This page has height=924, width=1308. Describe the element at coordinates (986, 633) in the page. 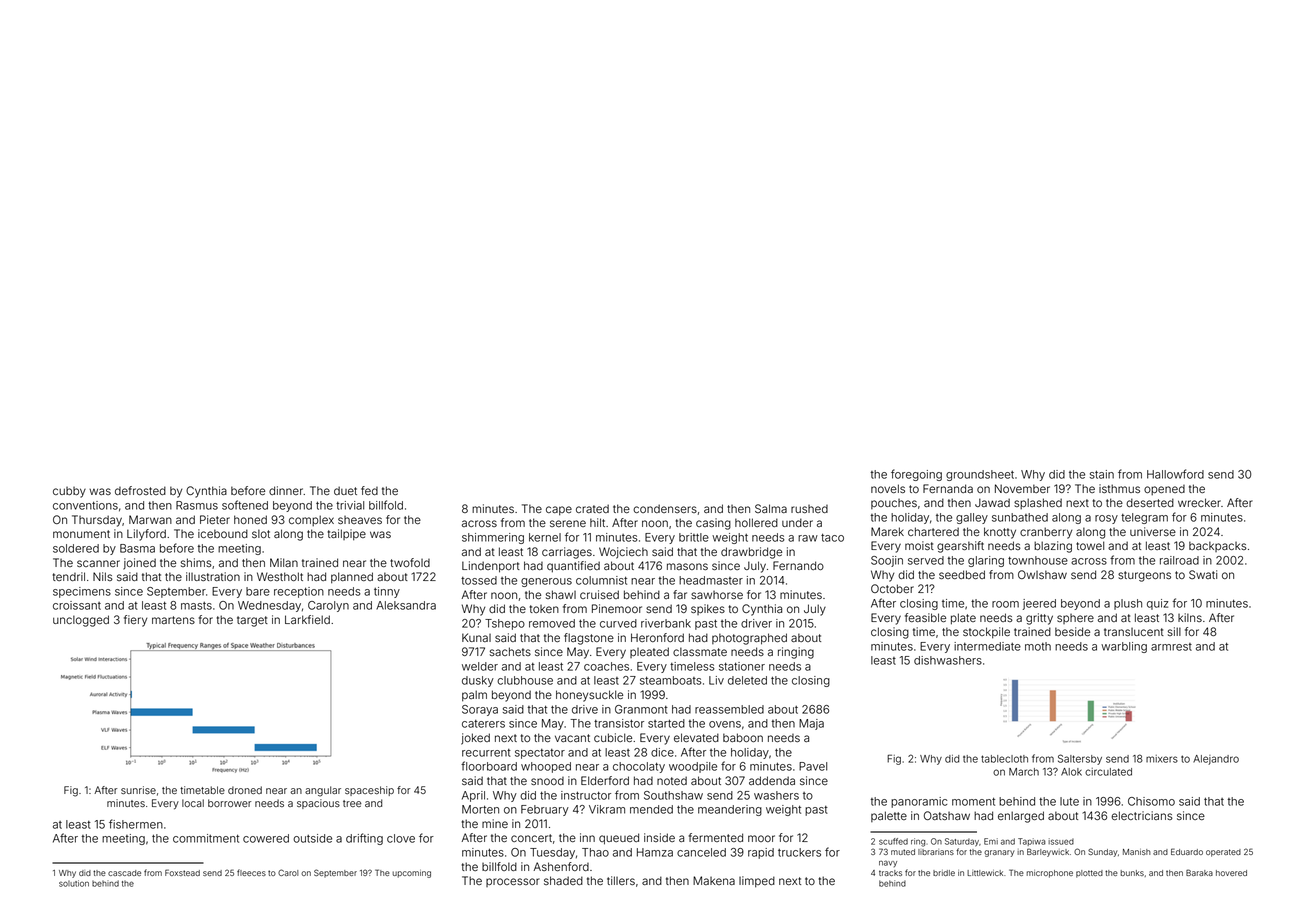

I see `stockpile` at that location.
